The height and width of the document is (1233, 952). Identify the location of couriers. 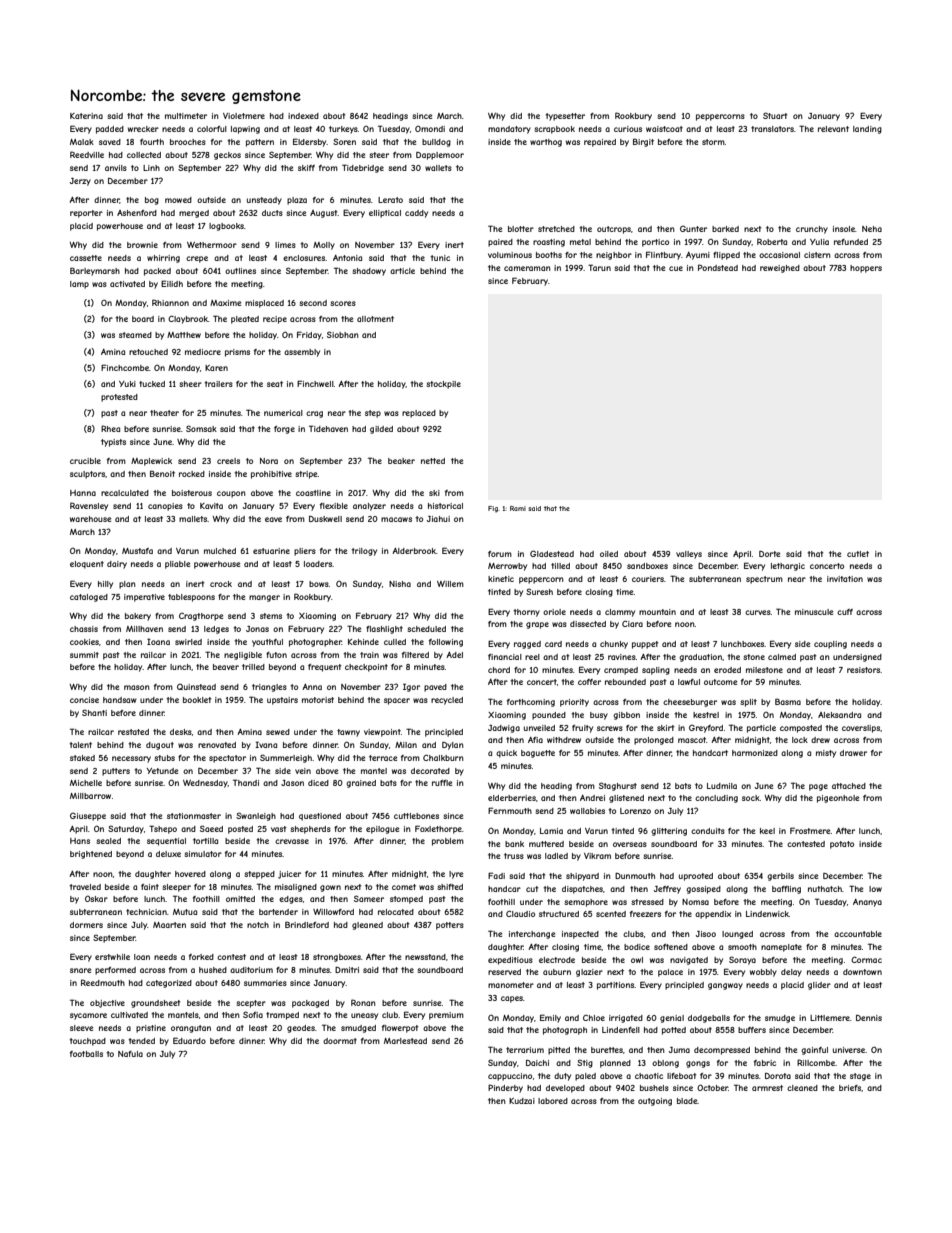
(648, 579).
